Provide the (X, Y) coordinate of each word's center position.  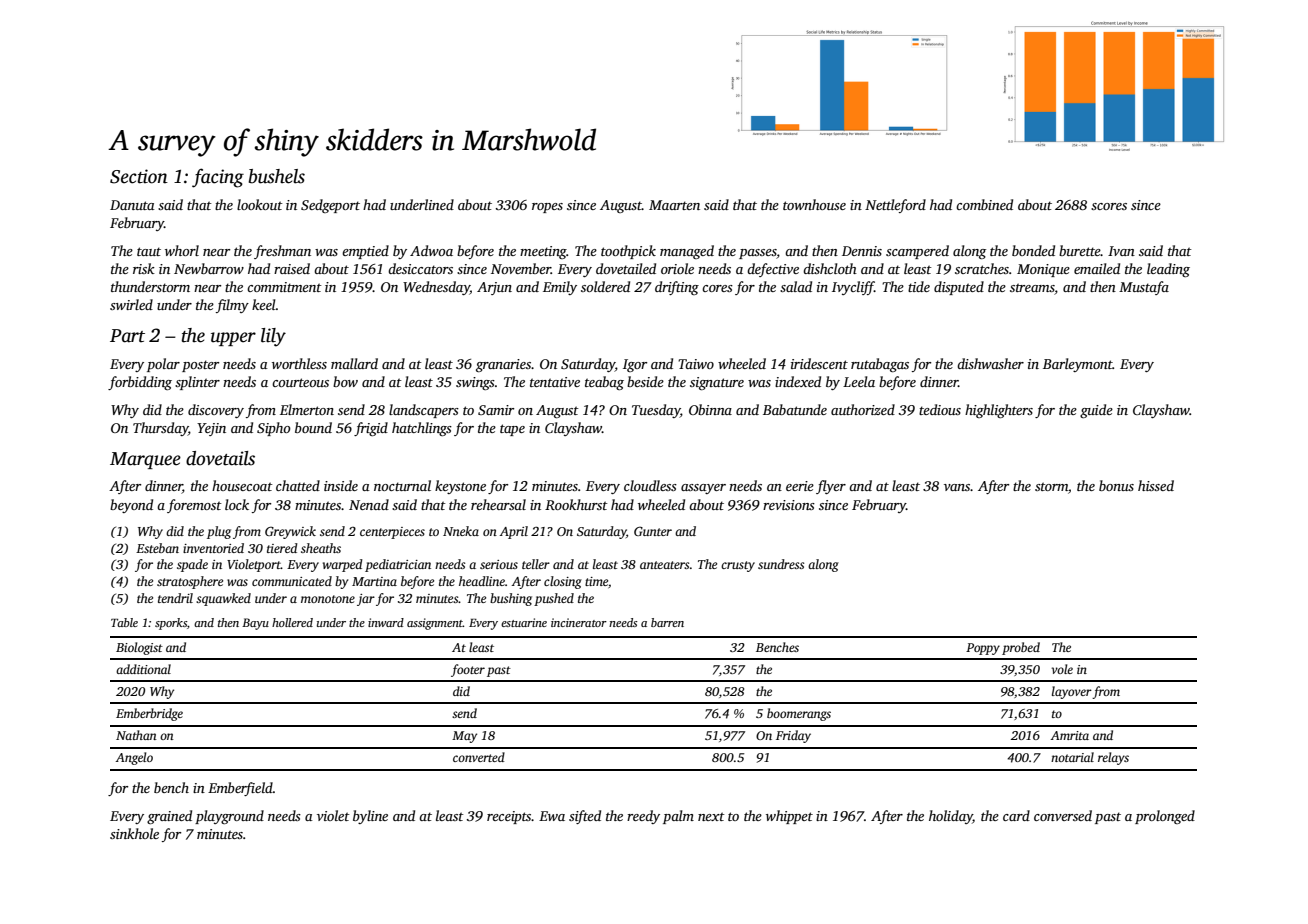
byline (370, 817)
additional (143, 669)
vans (957, 487)
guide (1096, 411)
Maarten (674, 205)
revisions (789, 505)
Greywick (290, 532)
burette (1080, 250)
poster (200, 366)
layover (1072, 692)
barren (667, 622)
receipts (509, 817)
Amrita (1070, 735)
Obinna (710, 409)
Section (139, 176)
